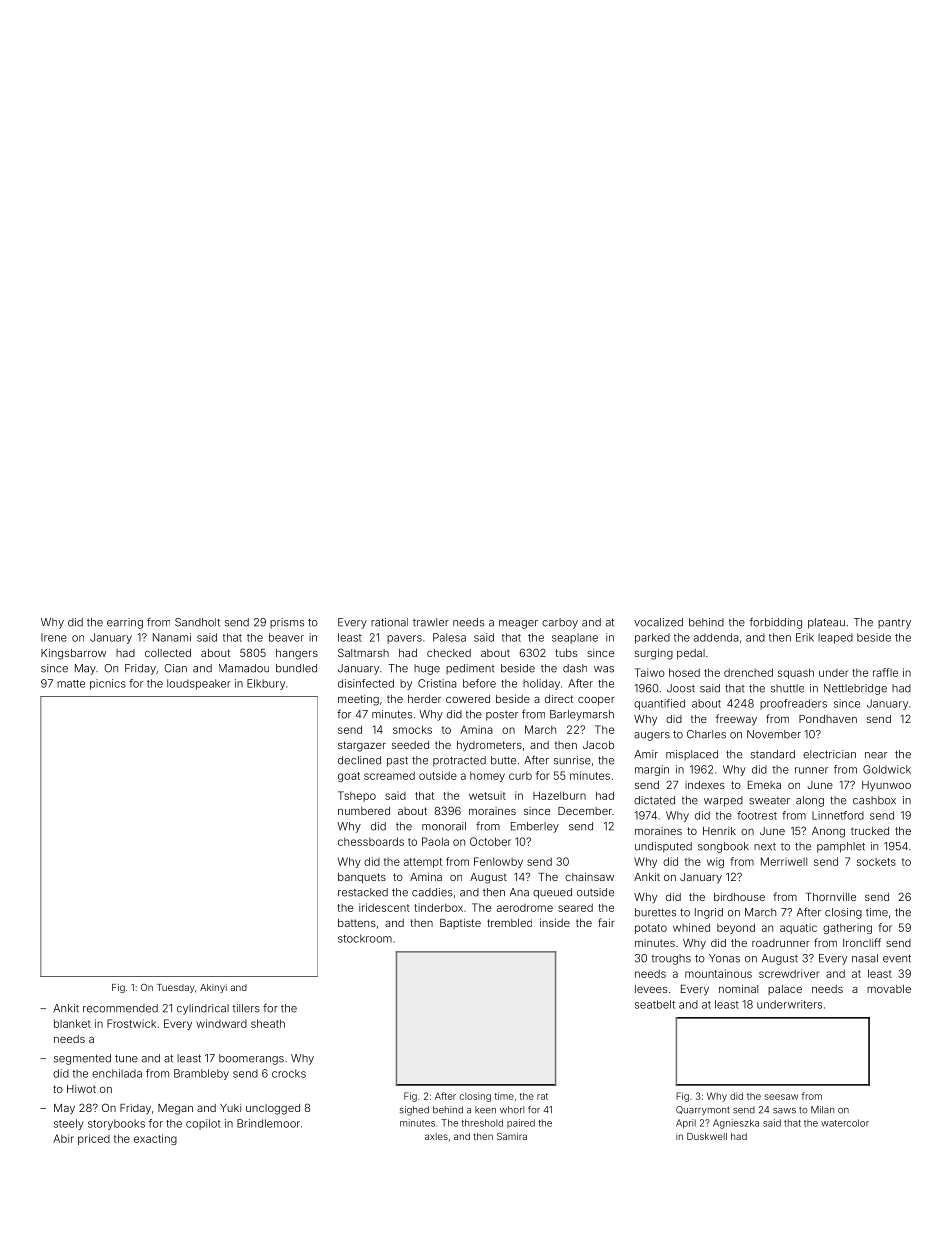 The image size is (952, 1233). What do you see at coordinates (785, 990) in the page?
I see `palace` at bounding box center [785, 990].
